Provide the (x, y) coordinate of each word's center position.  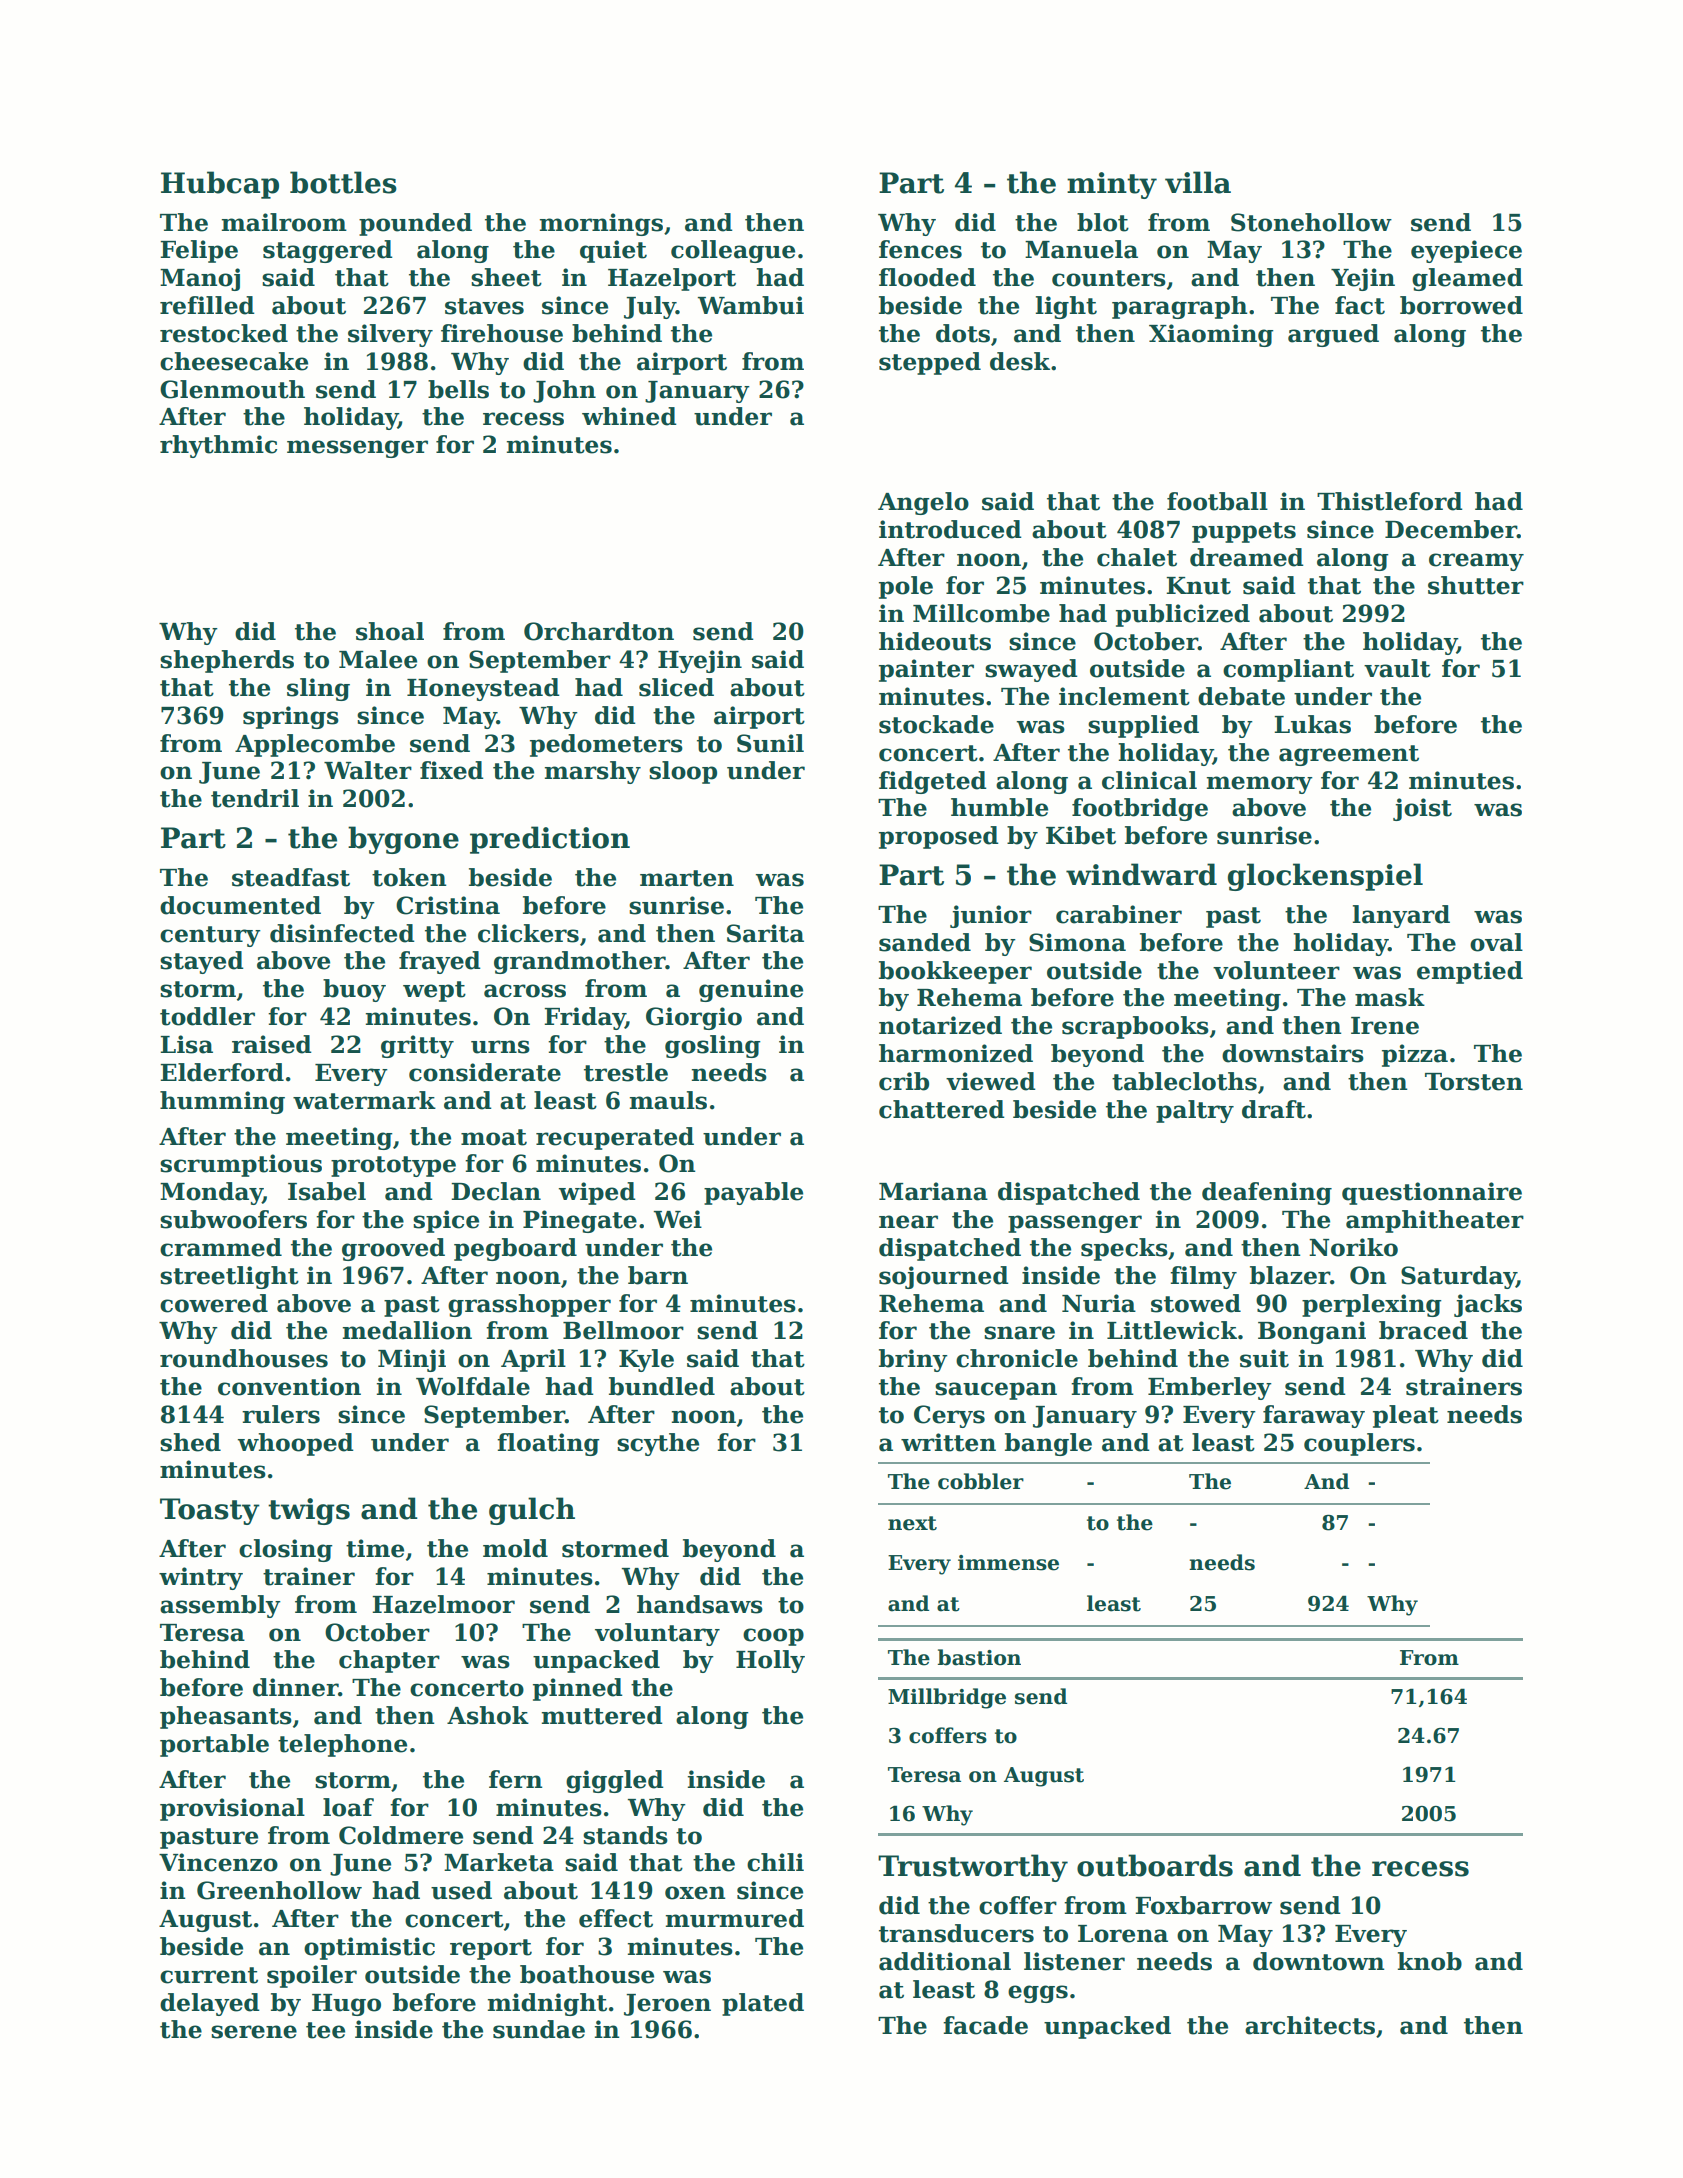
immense (1008, 1563)
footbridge (1140, 809)
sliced (676, 687)
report (491, 1949)
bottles (343, 182)
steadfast (291, 877)
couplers (1359, 1444)
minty (1112, 185)
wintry (201, 1578)
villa (1198, 182)
